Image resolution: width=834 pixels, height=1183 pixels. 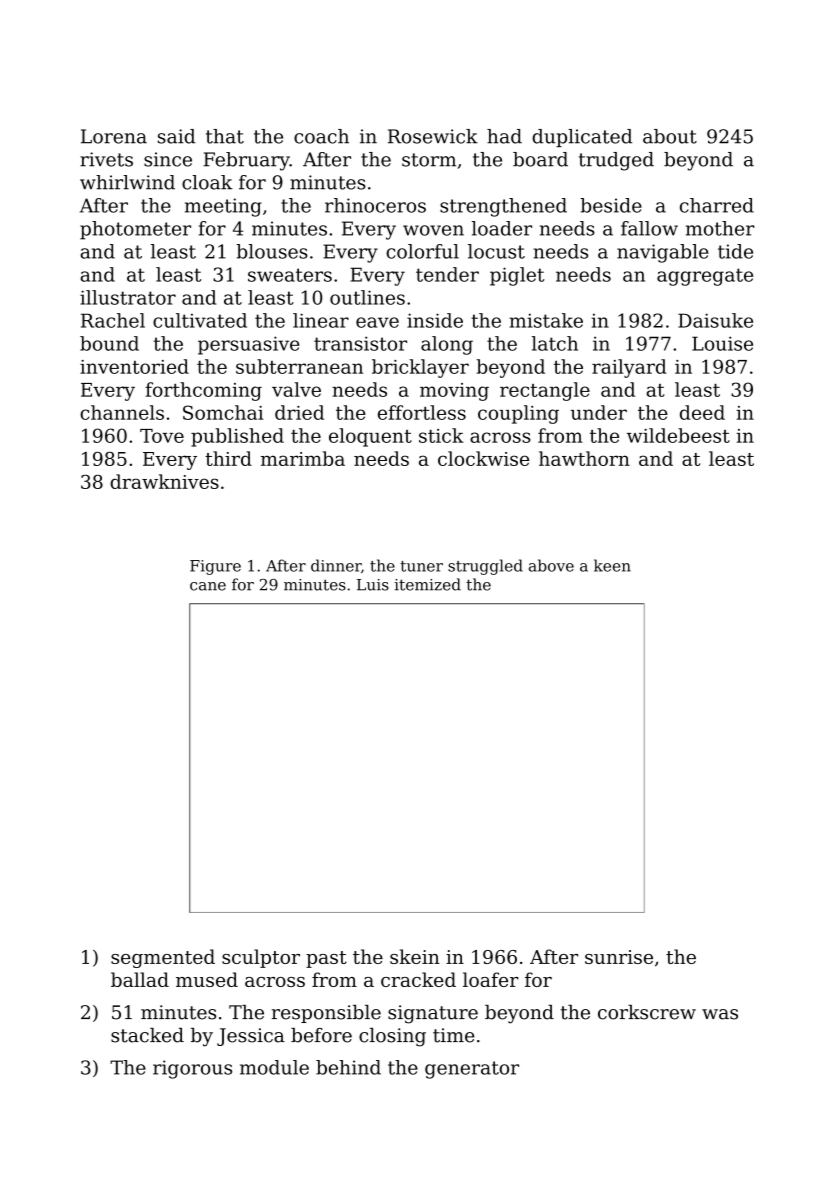 I want to click on duplicated, so click(x=582, y=138).
